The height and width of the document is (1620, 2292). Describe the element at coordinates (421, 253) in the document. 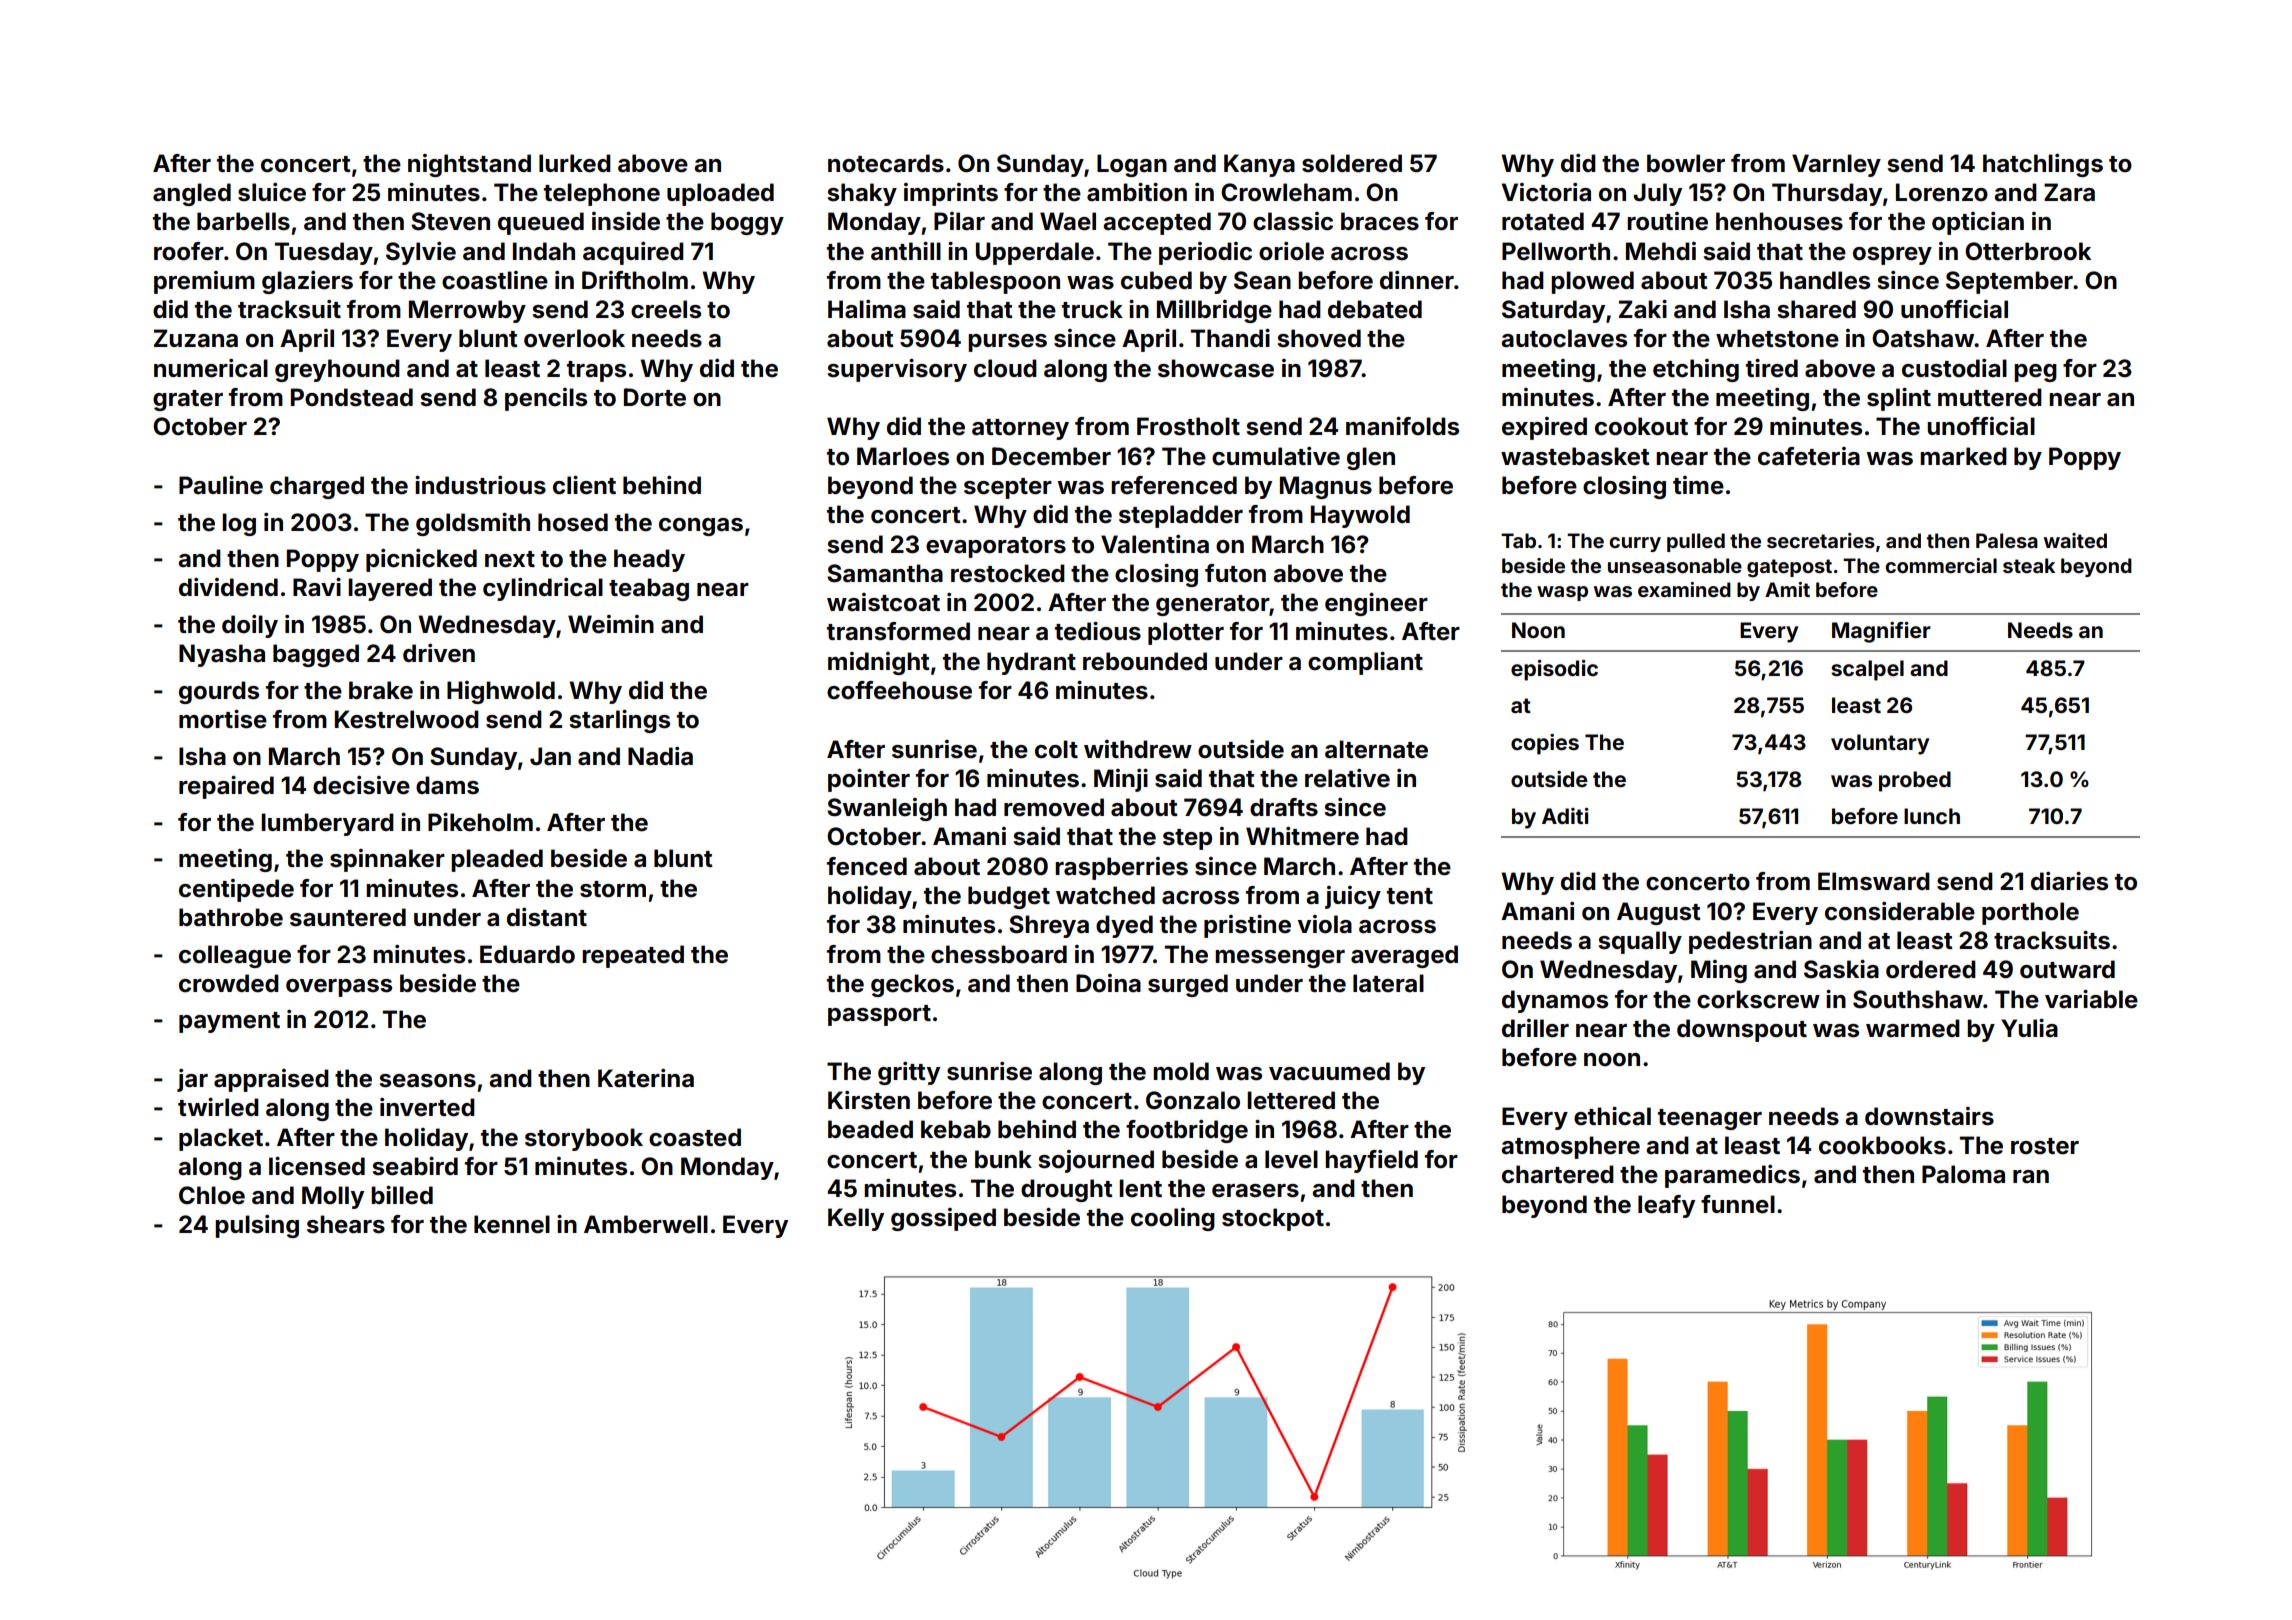

I see `Sylvie` at that location.
